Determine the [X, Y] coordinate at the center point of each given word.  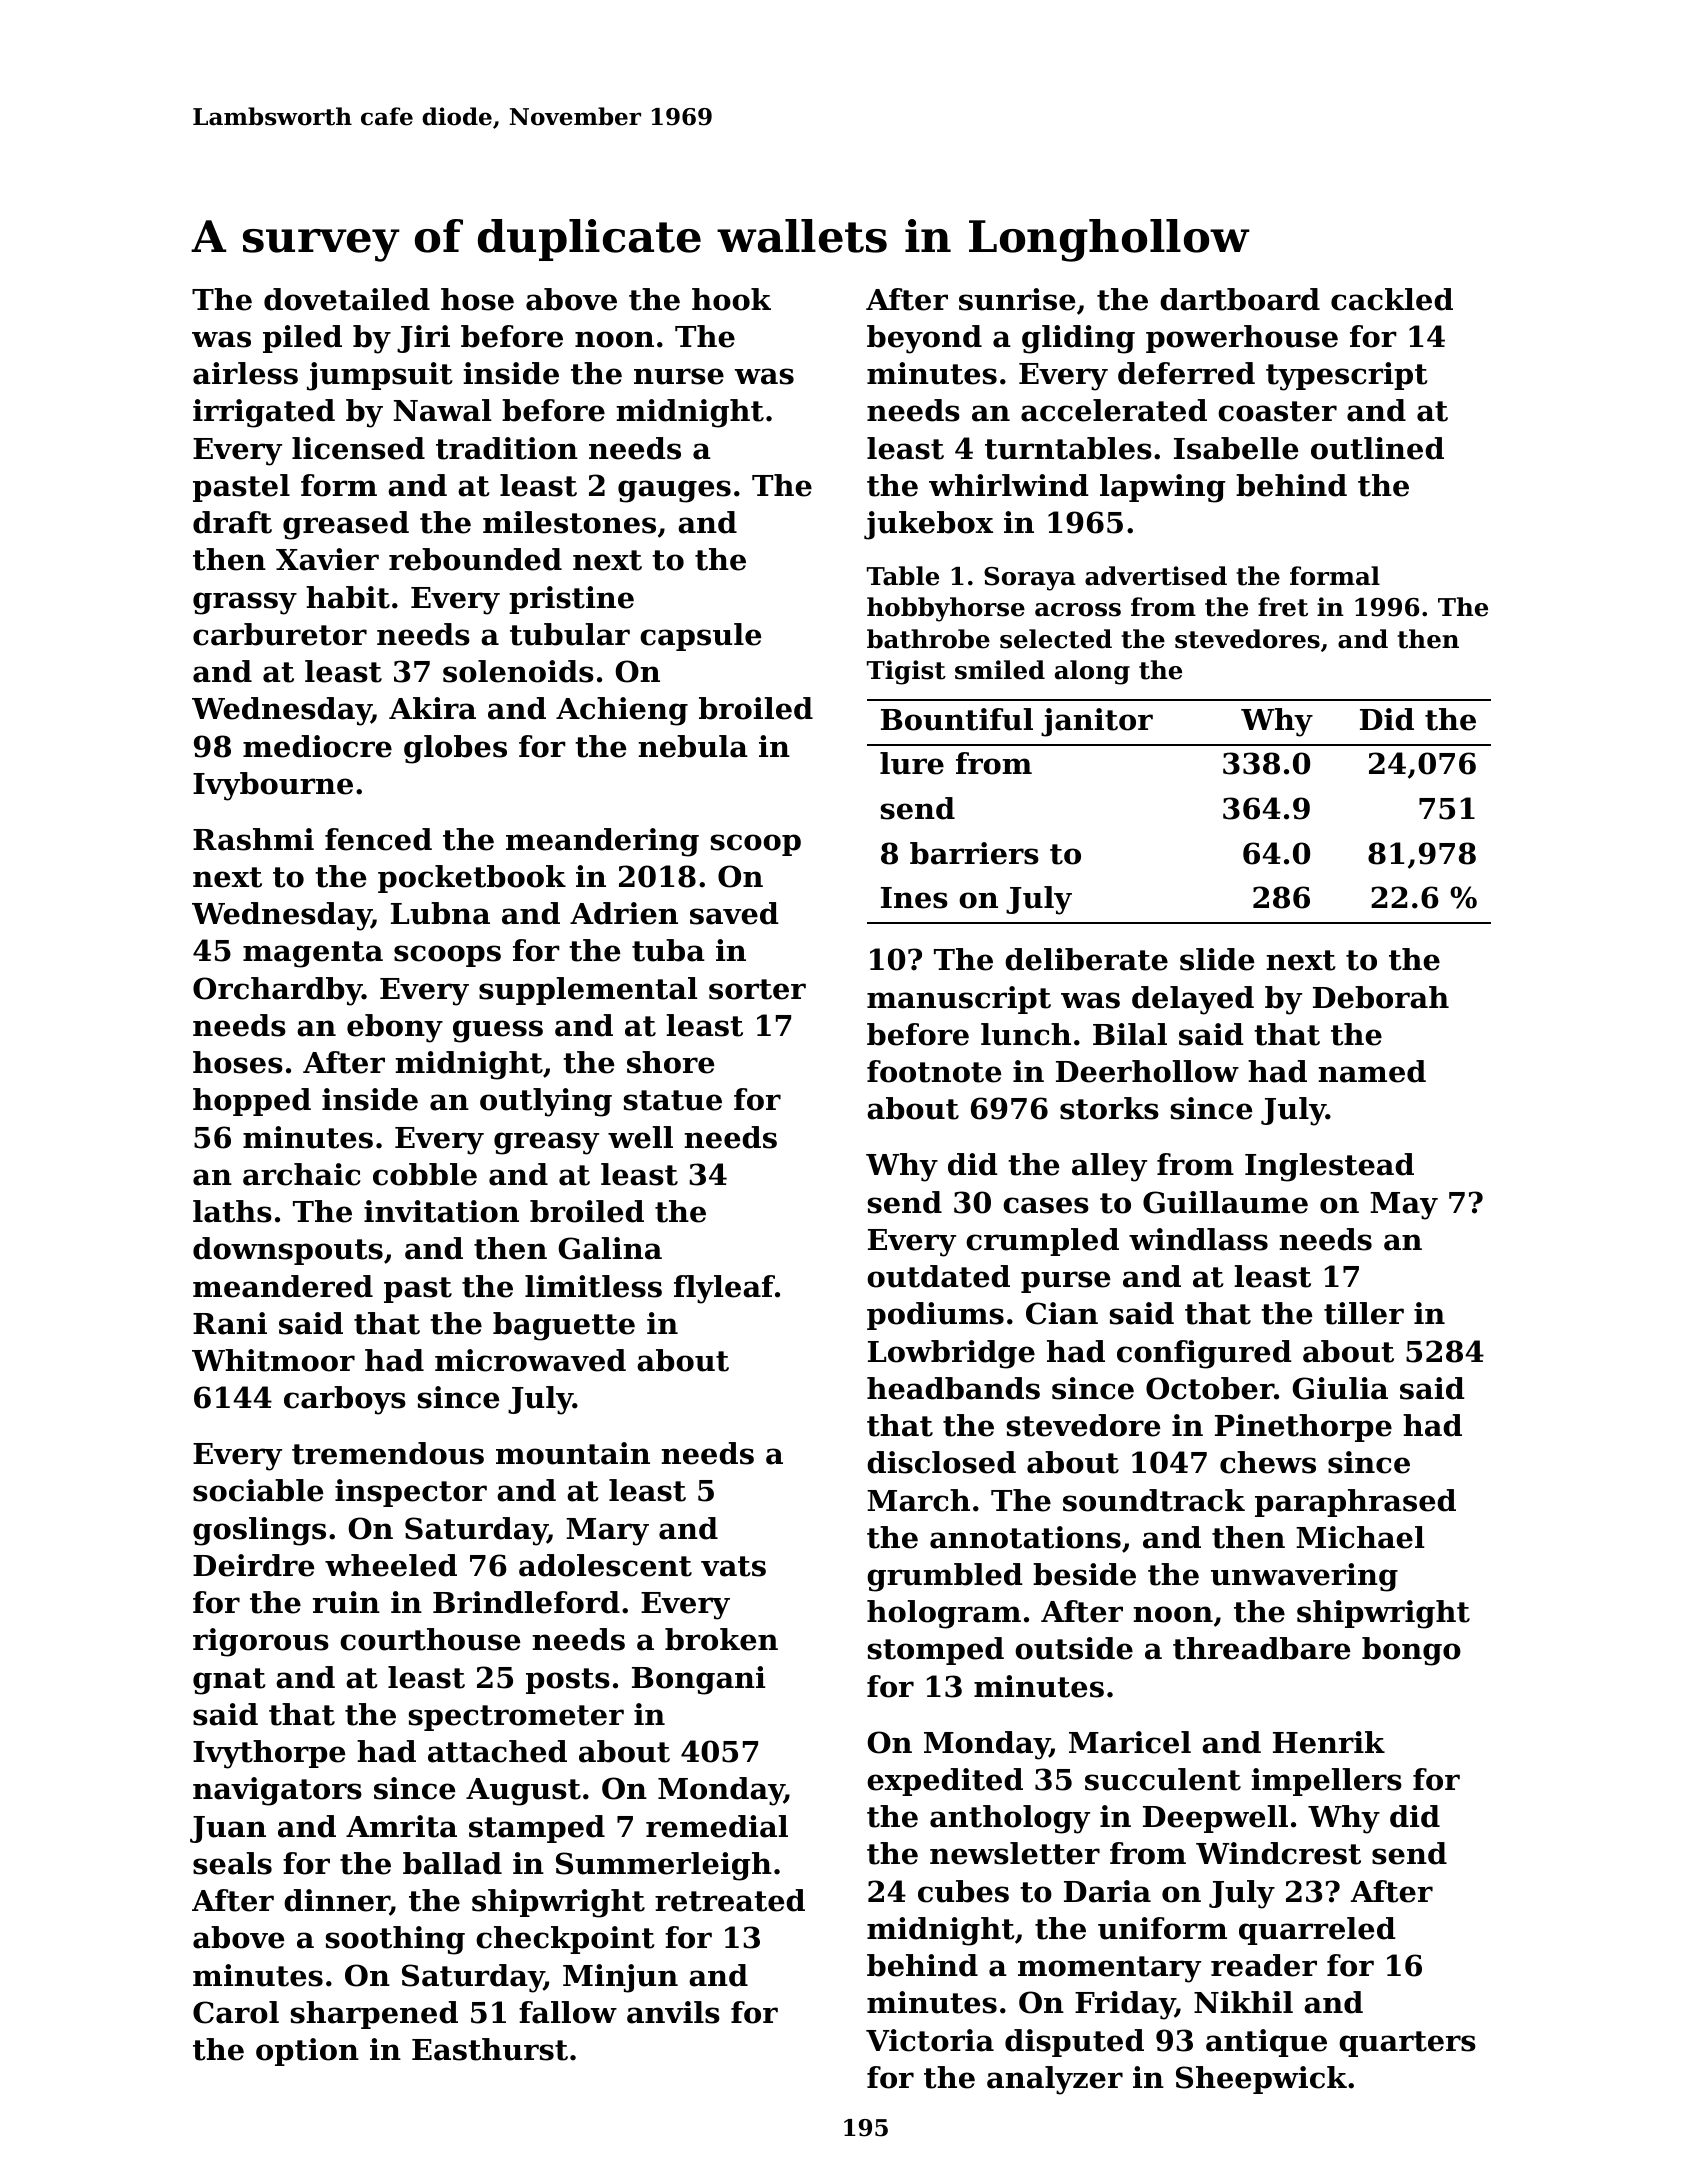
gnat [229, 1681]
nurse [679, 376]
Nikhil [1243, 2002]
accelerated [1114, 410]
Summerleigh [664, 1866]
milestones [569, 522]
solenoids [518, 671]
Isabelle [1236, 448]
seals [232, 1863]
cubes [963, 1891]
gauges [674, 491]
